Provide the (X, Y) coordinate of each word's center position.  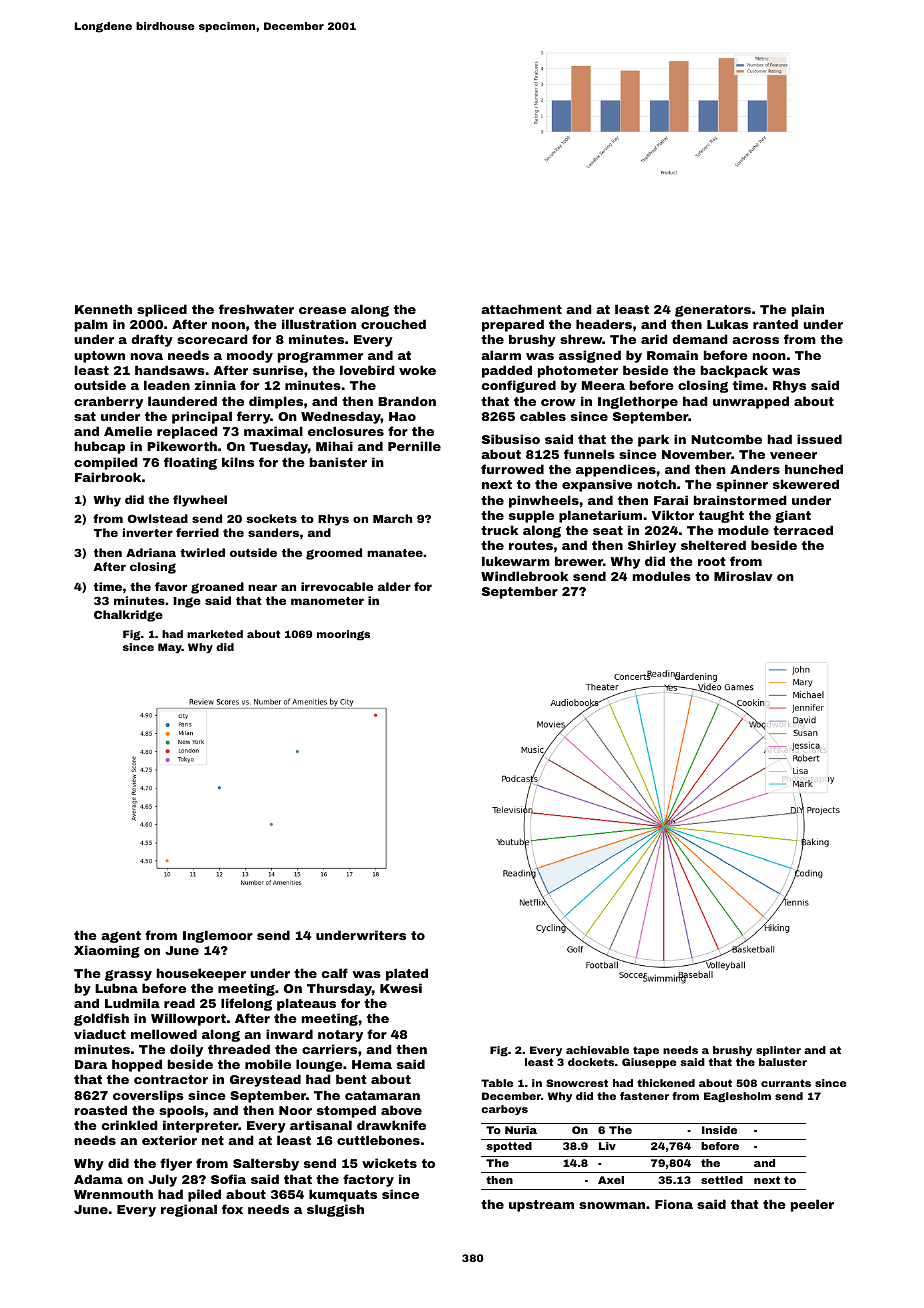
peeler (812, 1205)
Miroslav (743, 576)
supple (531, 516)
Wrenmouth (113, 1194)
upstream (541, 1206)
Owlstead (158, 518)
